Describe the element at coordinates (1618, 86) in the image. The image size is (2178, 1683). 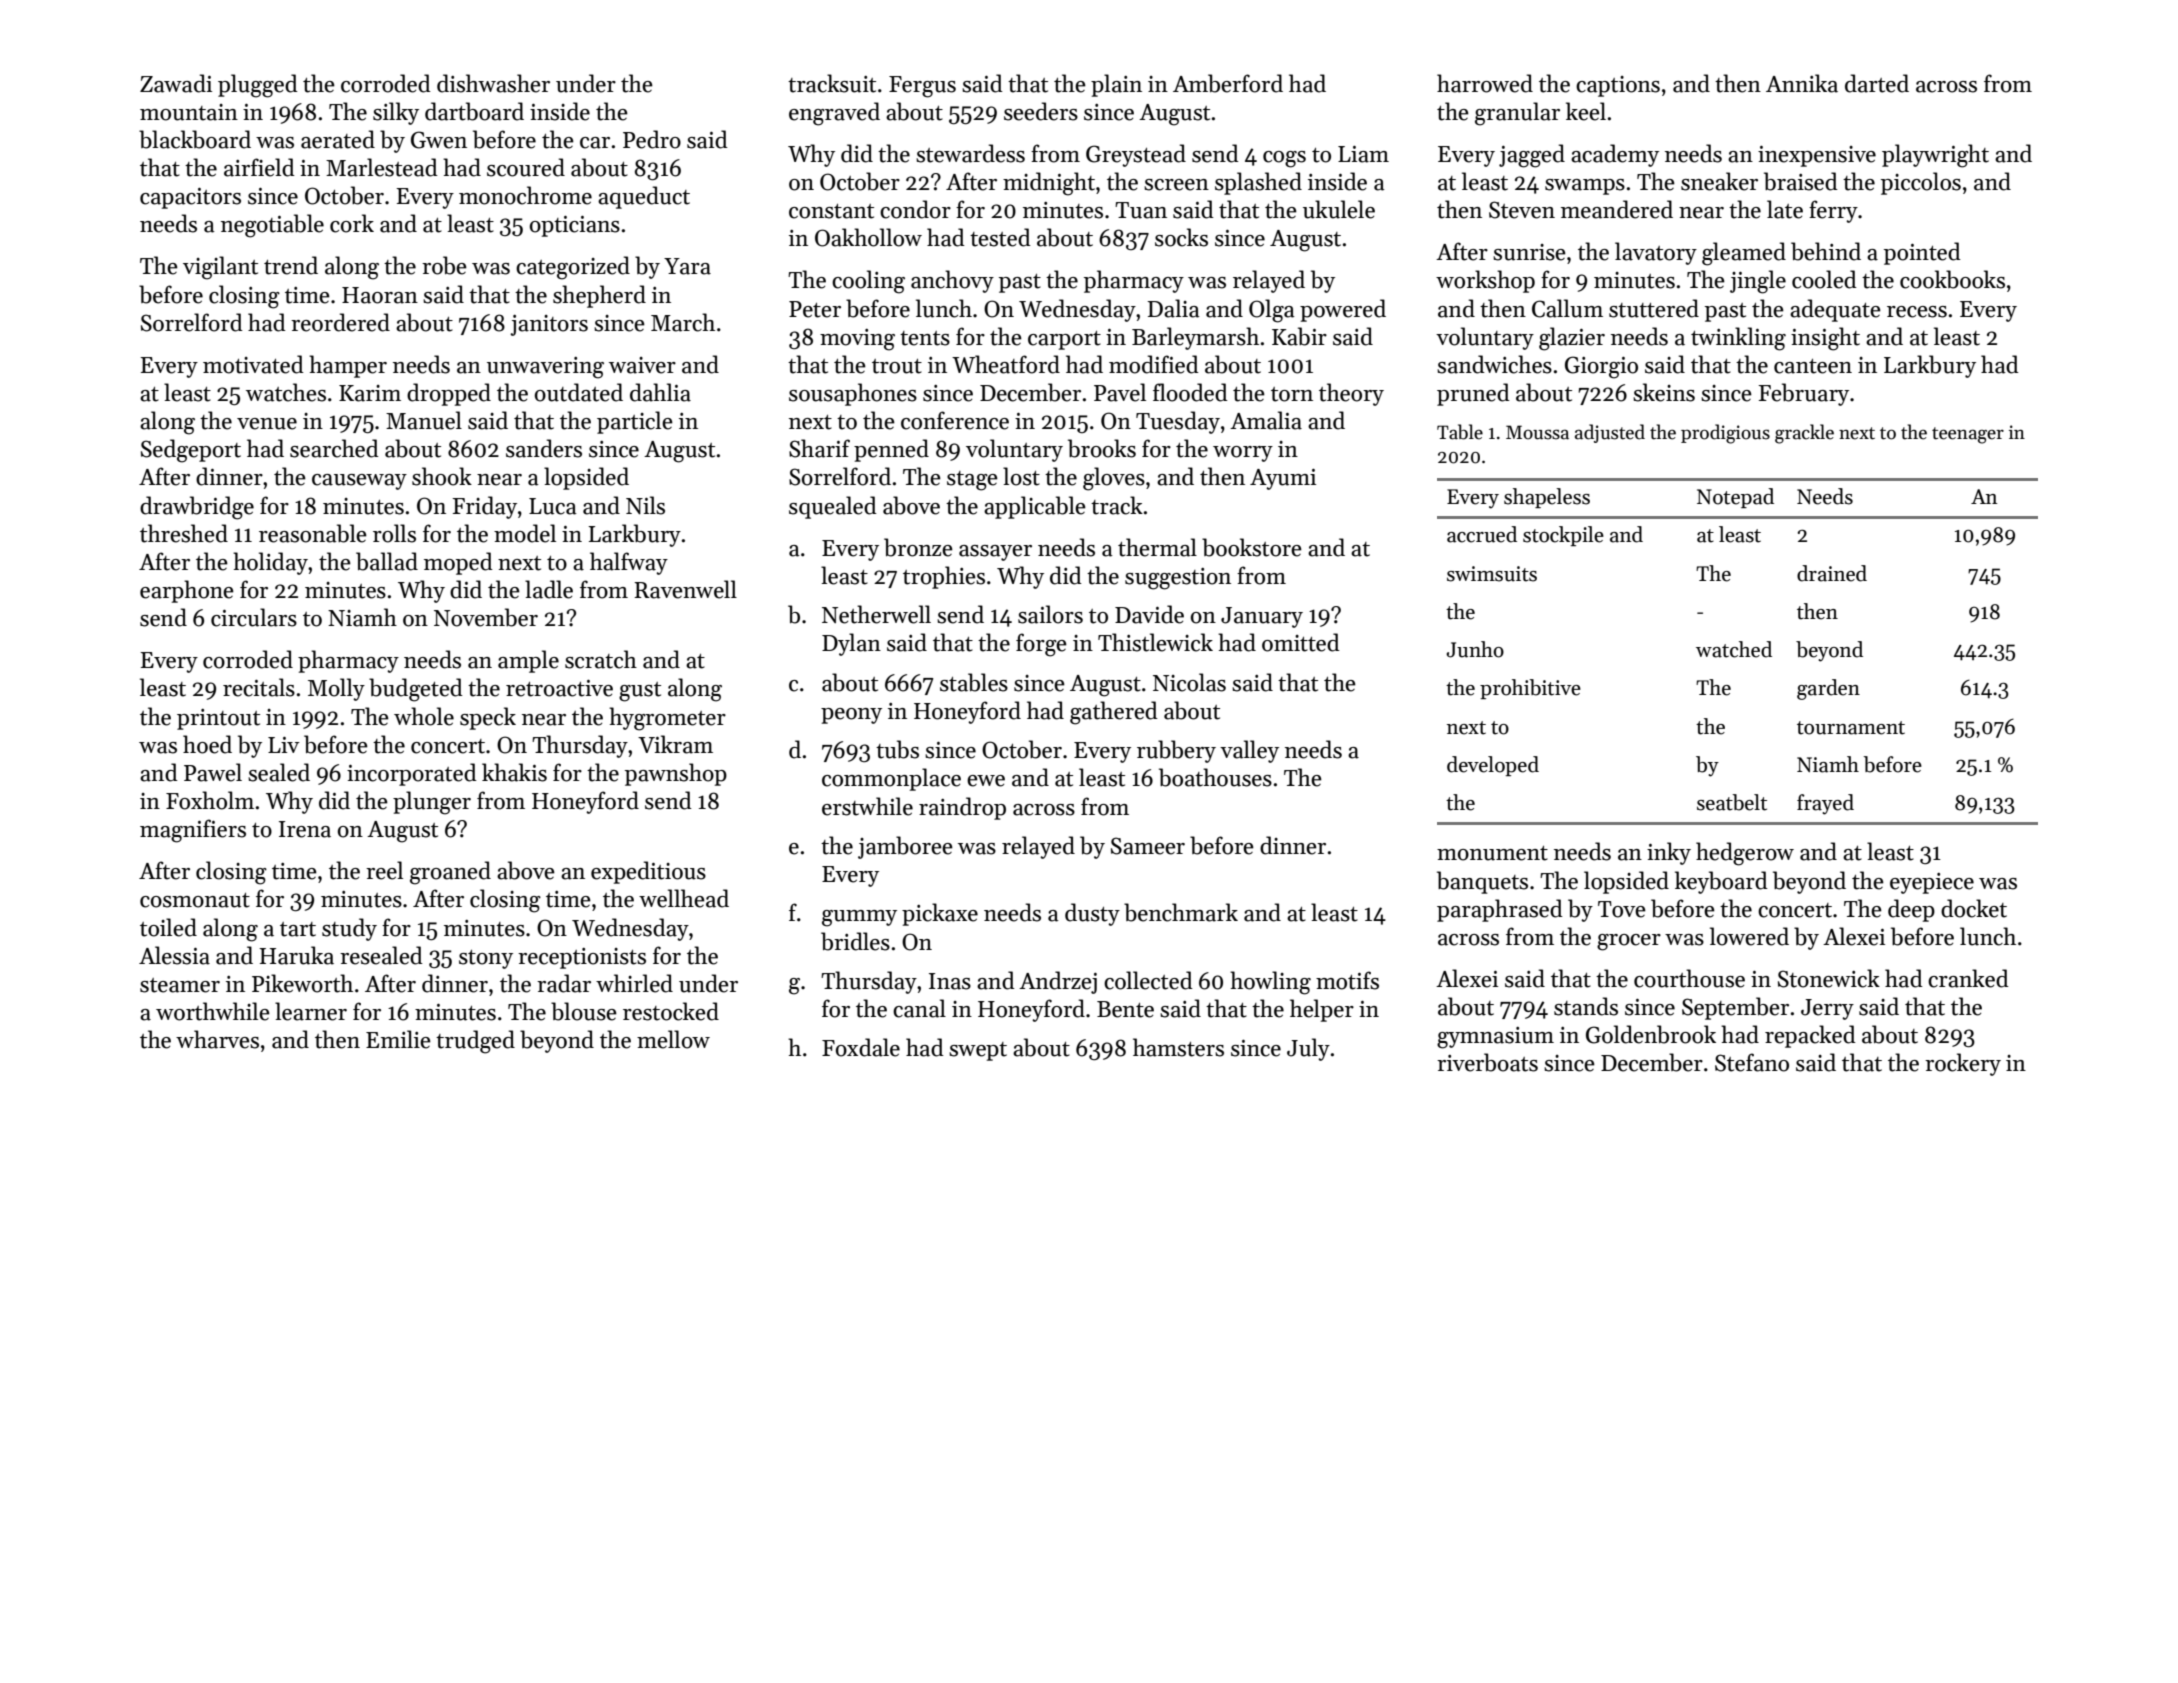
I see `captions` at that location.
